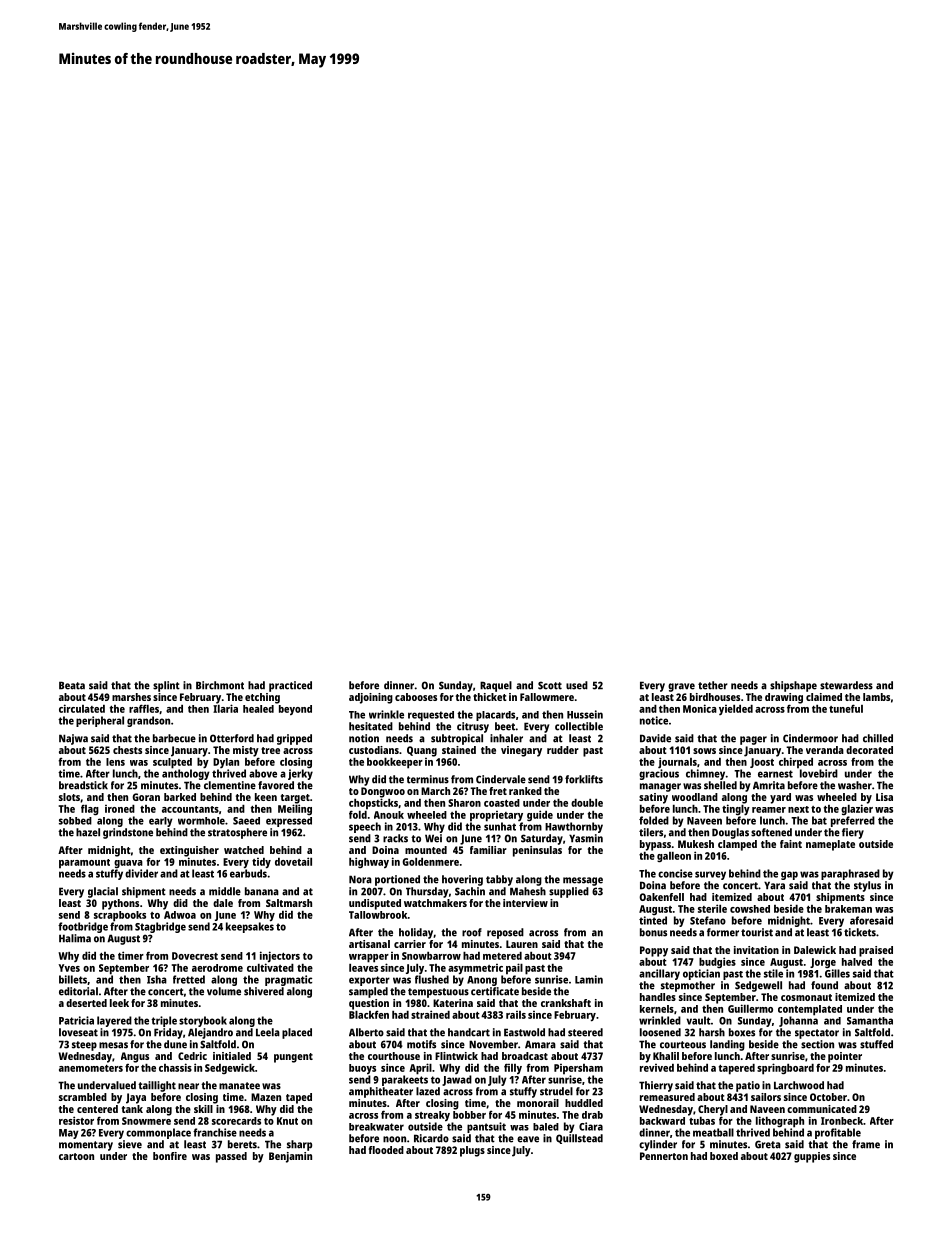 The width and height of the screenshot is (952, 1233). What do you see at coordinates (174, 738) in the screenshot?
I see `barbecue` at bounding box center [174, 738].
